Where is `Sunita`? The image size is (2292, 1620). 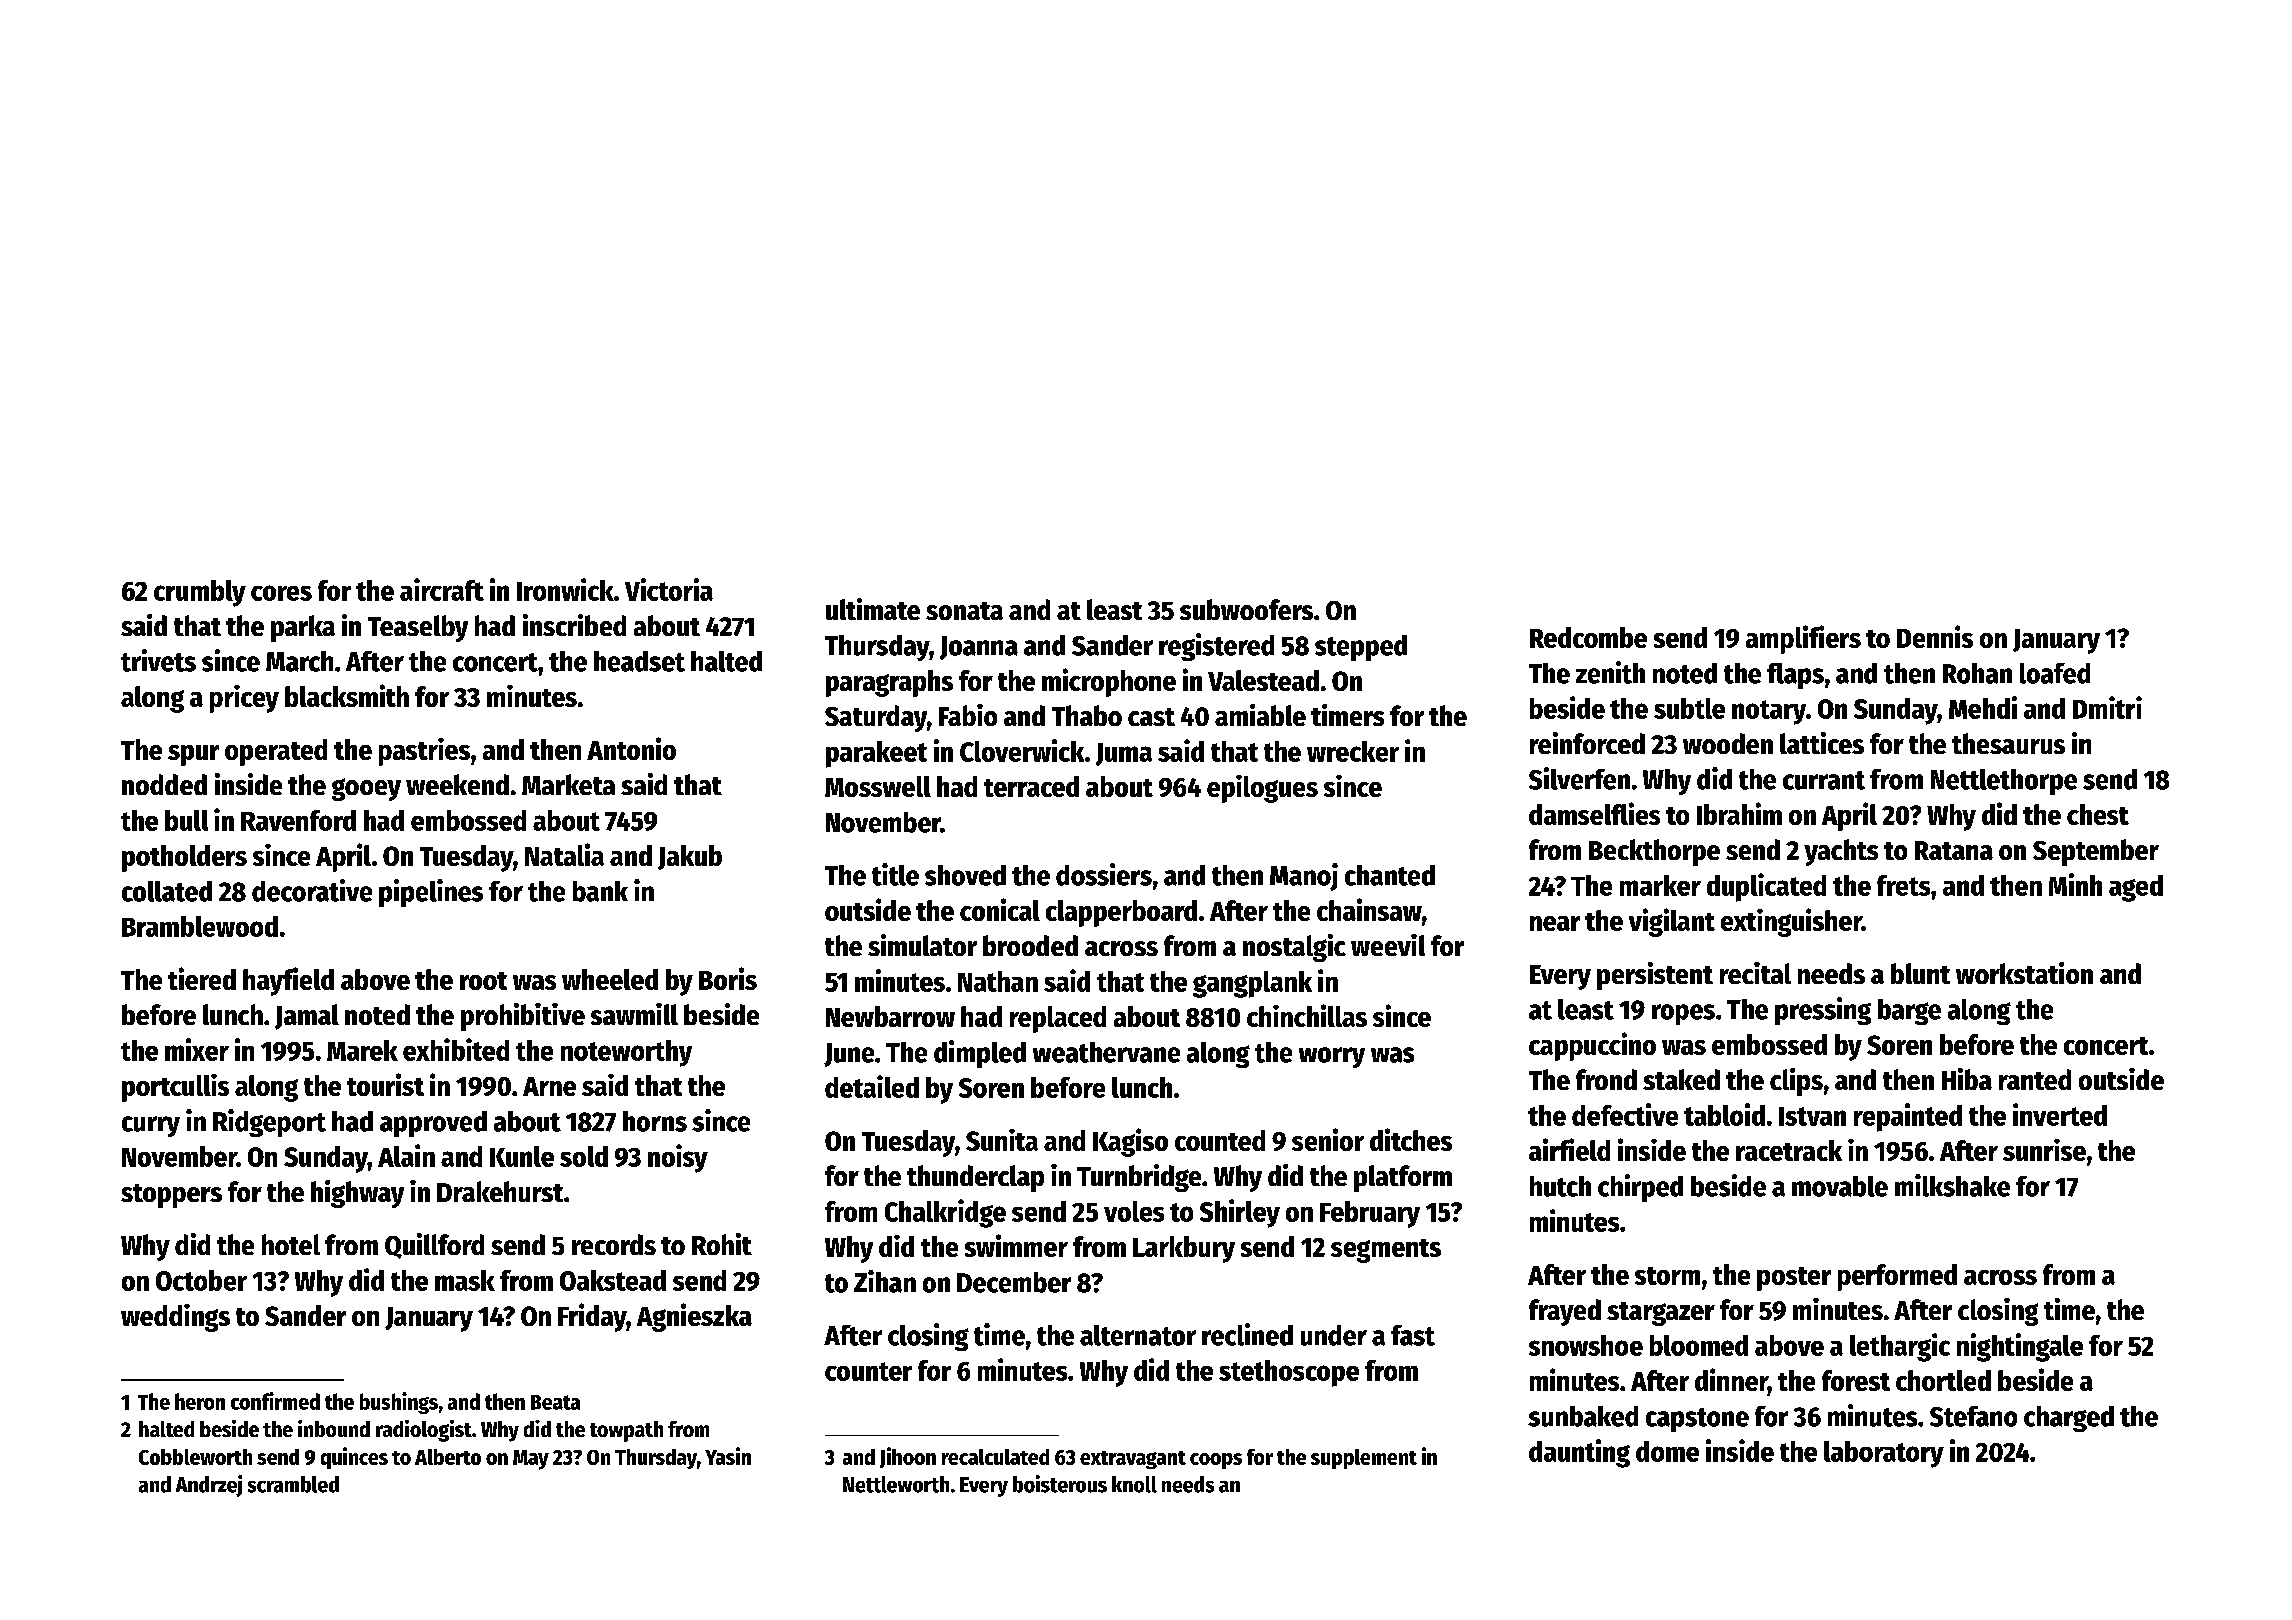
Sunita is located at coordinates (1002, 1140).
